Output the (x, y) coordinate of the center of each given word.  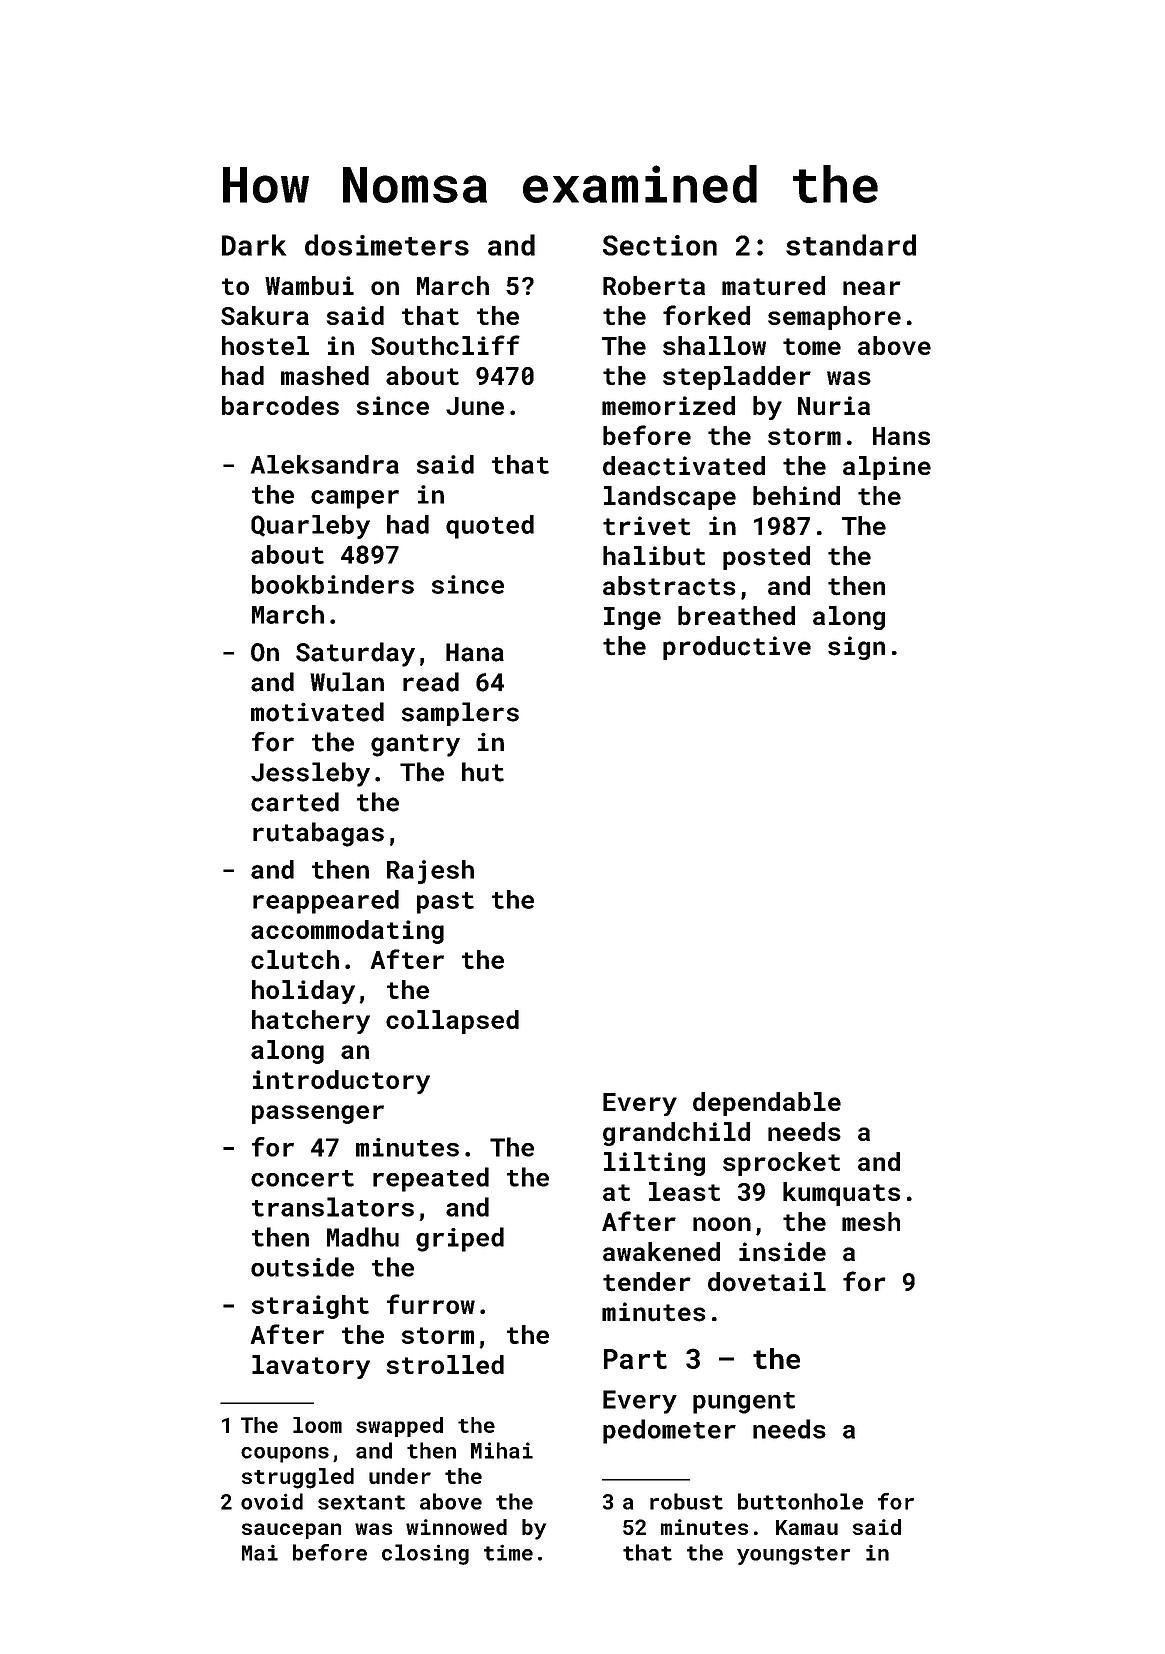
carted (295, 802)
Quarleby (310, 527)
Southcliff (445, 345)
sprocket (781, 1164)
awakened (661, 1251)
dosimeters (387, 245)
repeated (431, 1179)
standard (851, 245)
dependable (767, 1104)
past (445, 903)
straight (310, 1307)
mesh (871, 1221)
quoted (490, 527)
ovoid (272, 1501)
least (684, 1191)
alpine (887, 468)
